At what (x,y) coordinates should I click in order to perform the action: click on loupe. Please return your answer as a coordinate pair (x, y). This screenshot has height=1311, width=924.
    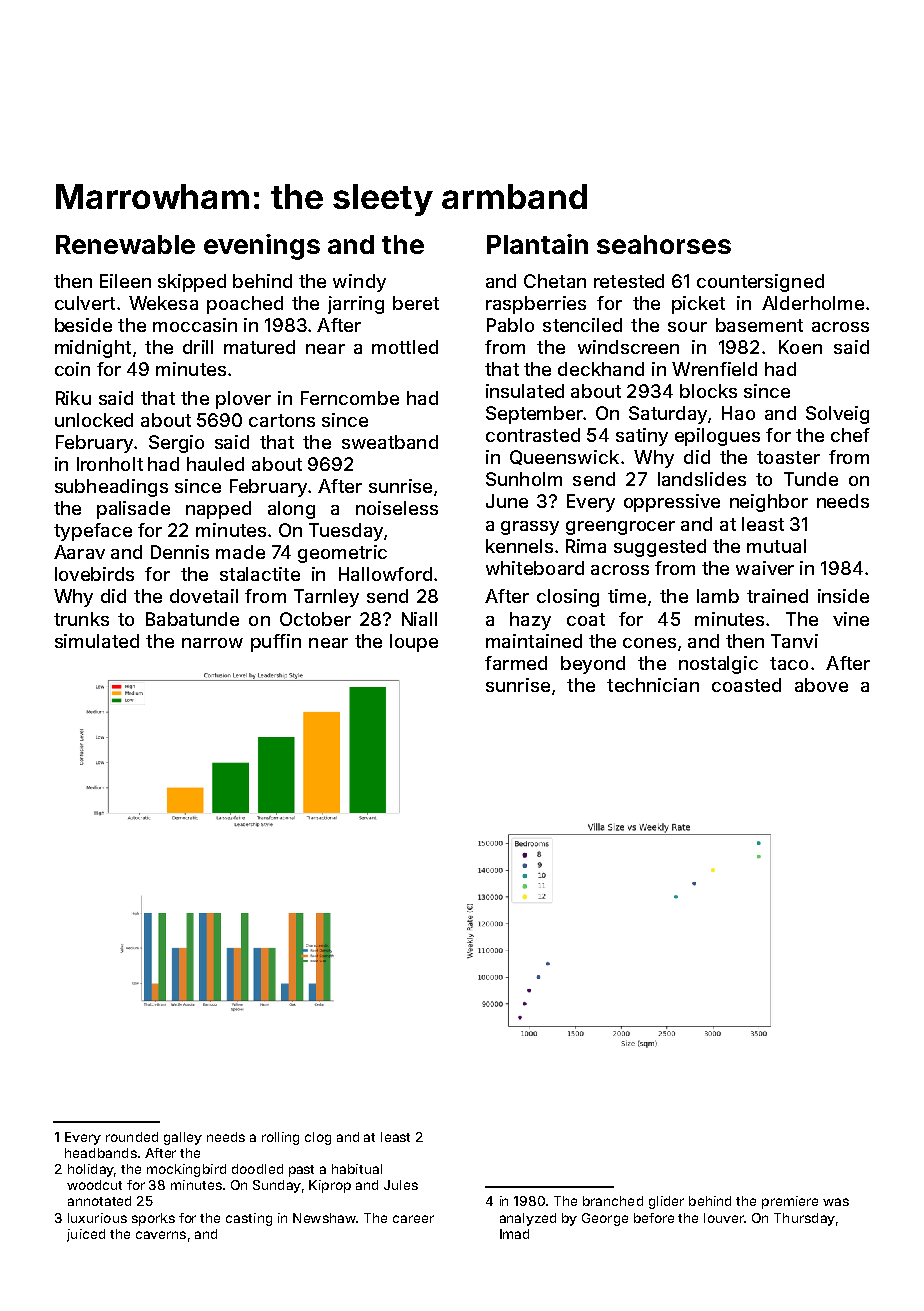
    Looking at the image, I should click on (414, 643).
